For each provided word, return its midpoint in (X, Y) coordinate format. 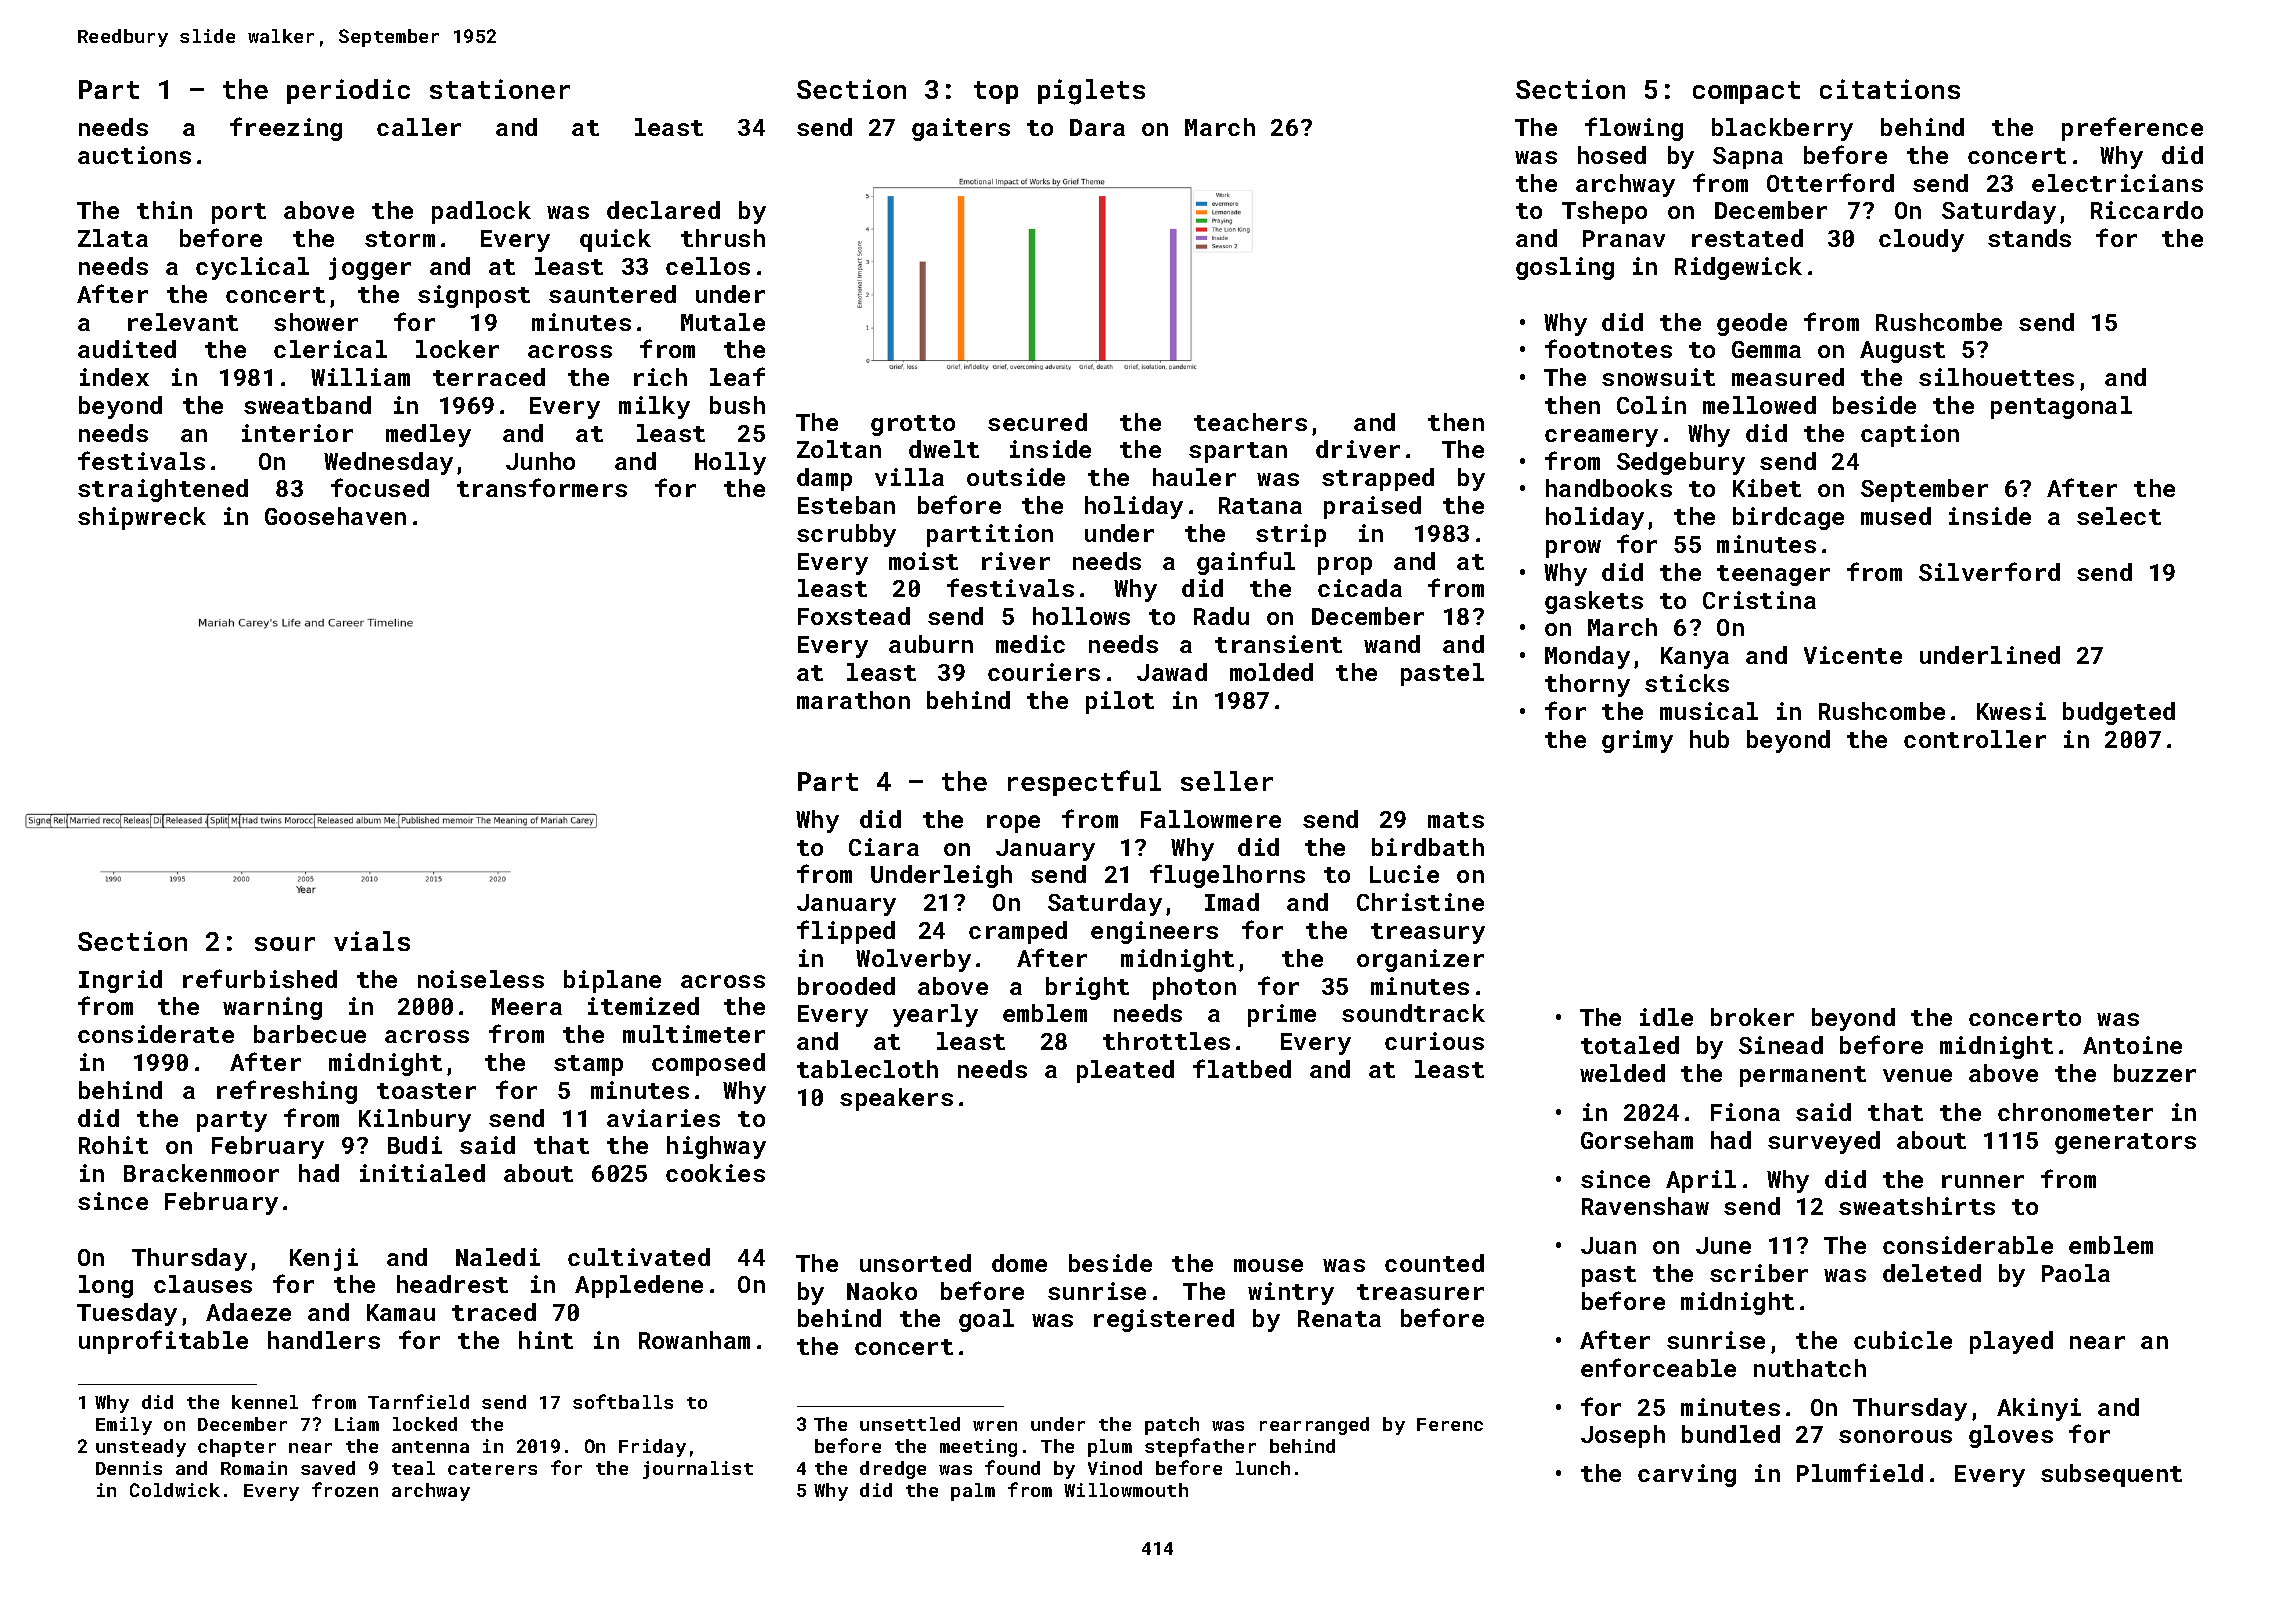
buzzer (2155, 1073)
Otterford (1830, 182)
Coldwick (175, 1490)
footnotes (1608, 348)
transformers (542, 487)
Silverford (1989, 571)
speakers (896, 1099)
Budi (415, 1145)
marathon (853, 700)
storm (400, 239)
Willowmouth (1126, 1490)
